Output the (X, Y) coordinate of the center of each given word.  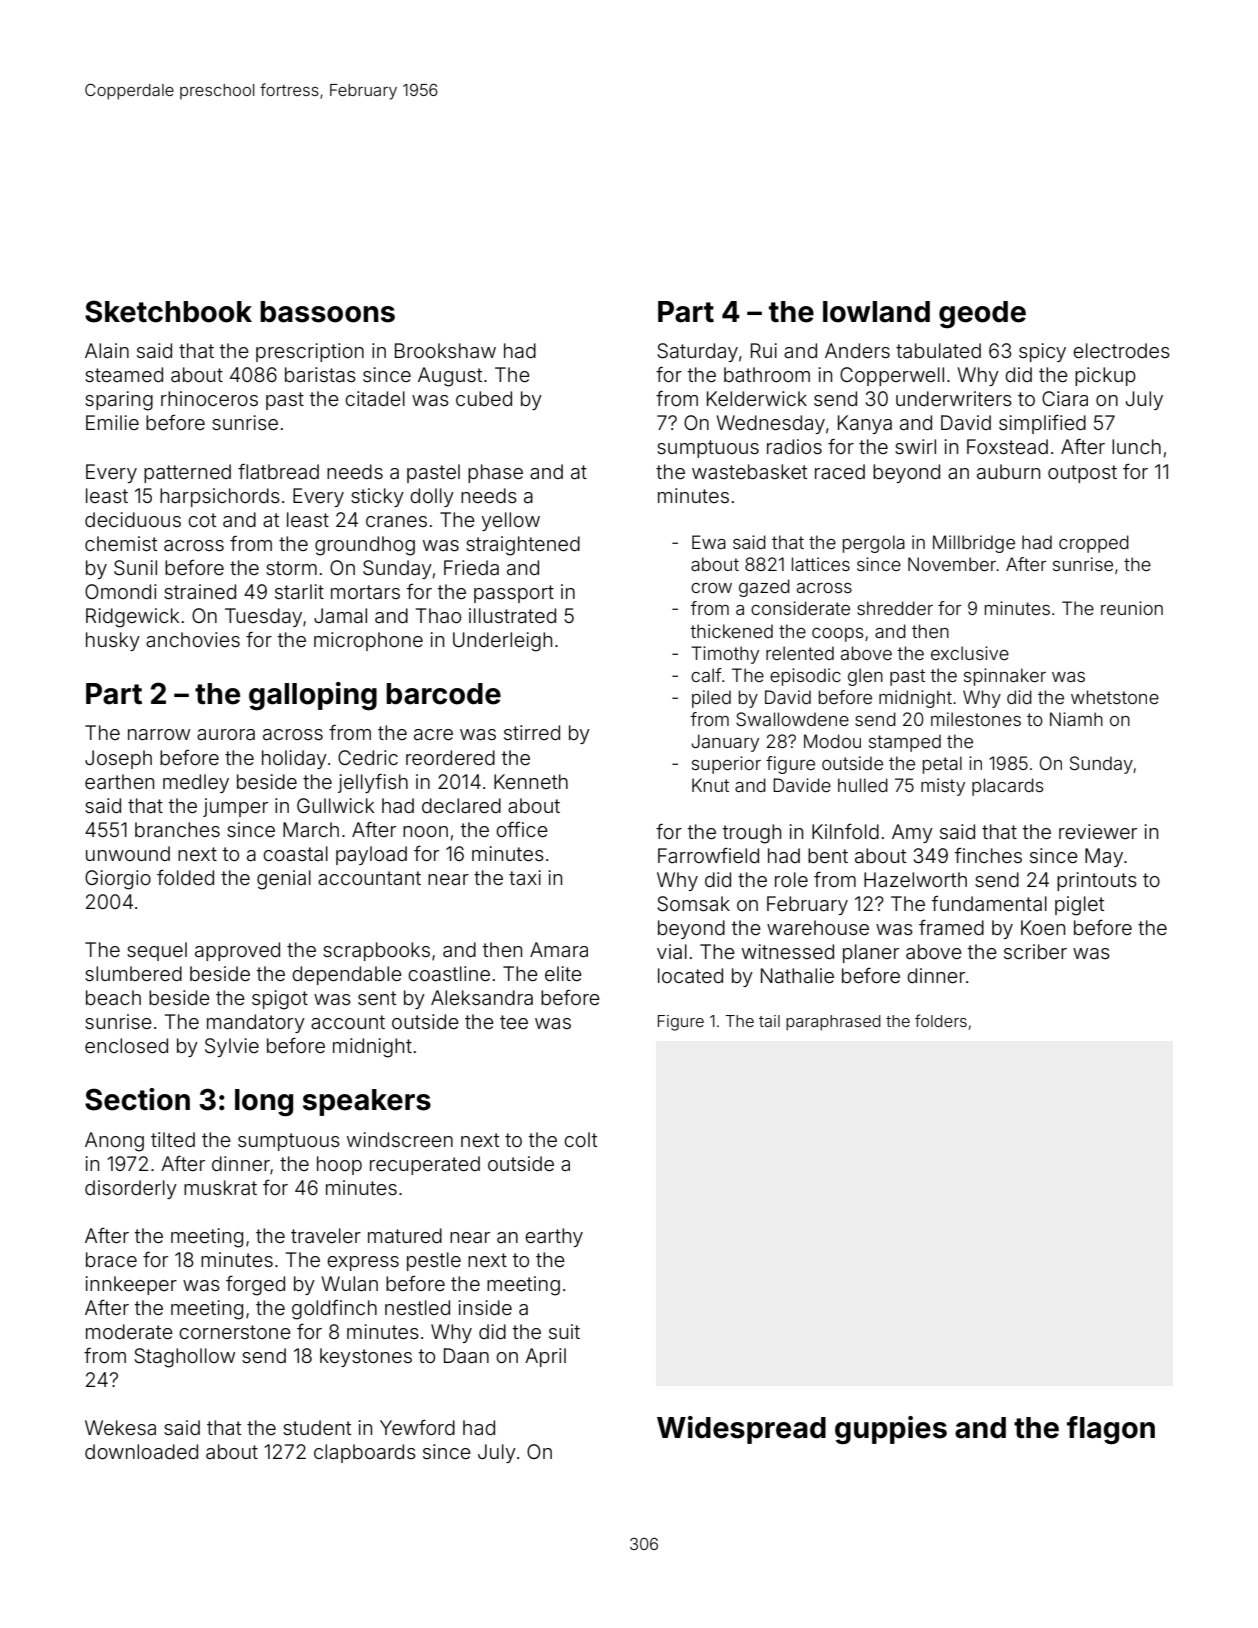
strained (200, 591)
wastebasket (749, 471)
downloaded (141, 1451)
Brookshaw (445, 350)
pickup (1105, 376)
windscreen (400, 1139)
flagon (1111, 1430)
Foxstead (1007, 446)
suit (564, 1331)
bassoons (327, 312)
